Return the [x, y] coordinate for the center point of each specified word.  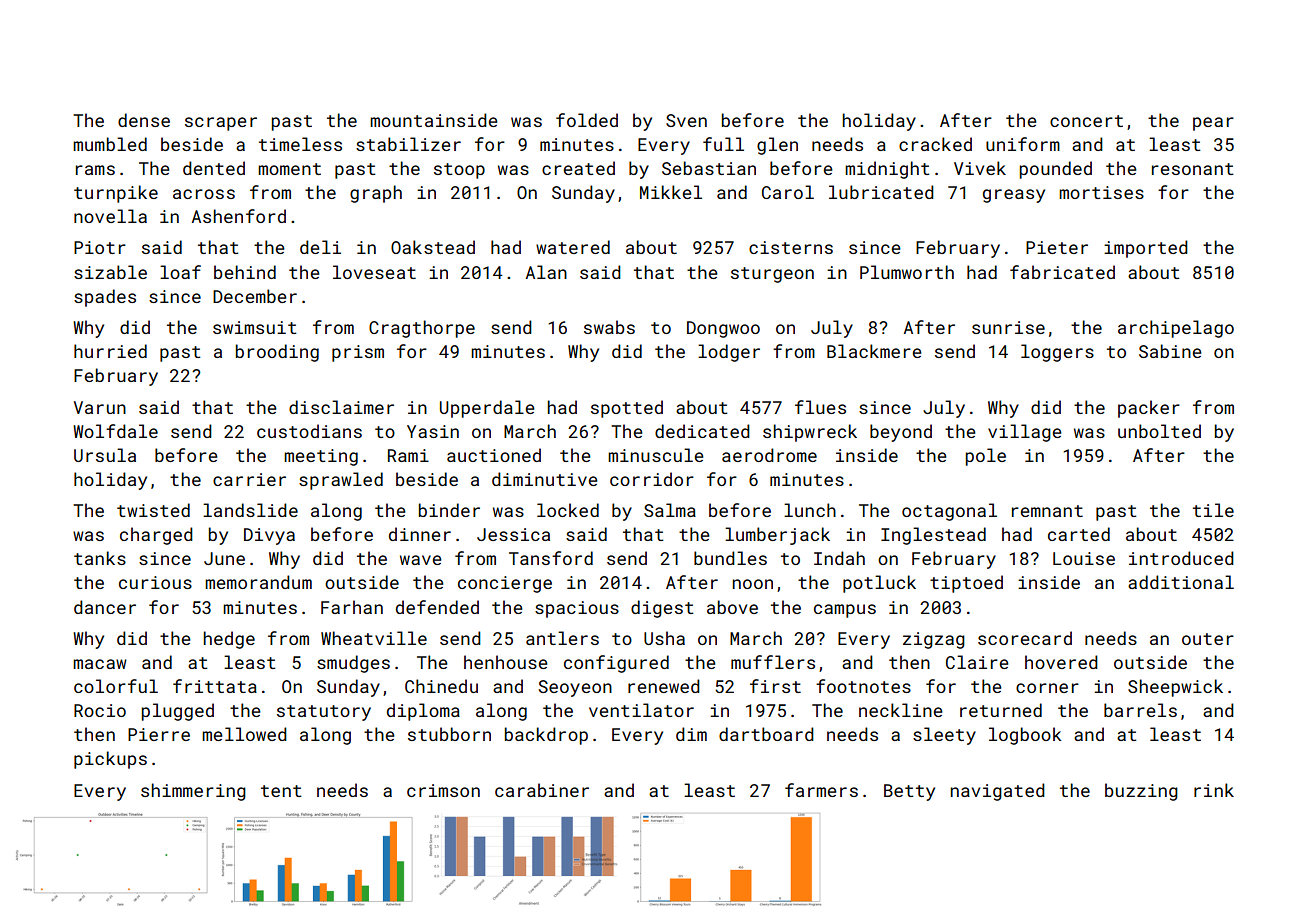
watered [573, 247]
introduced [1181, 558]
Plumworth [907, 272]
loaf [180, 272]
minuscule [656, 455]
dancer [105, 607]
